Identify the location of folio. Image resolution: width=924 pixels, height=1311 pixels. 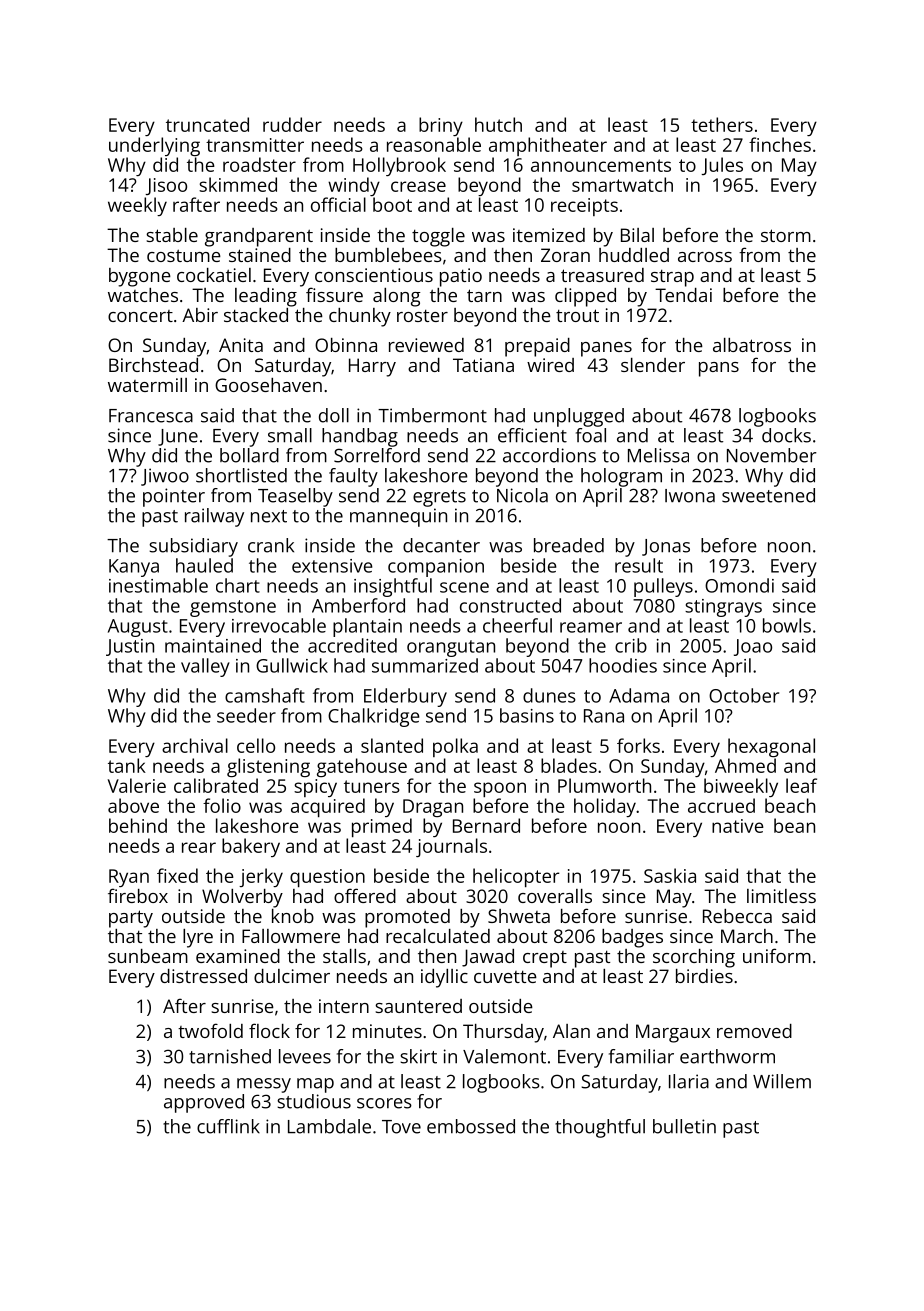
(222, 805).
